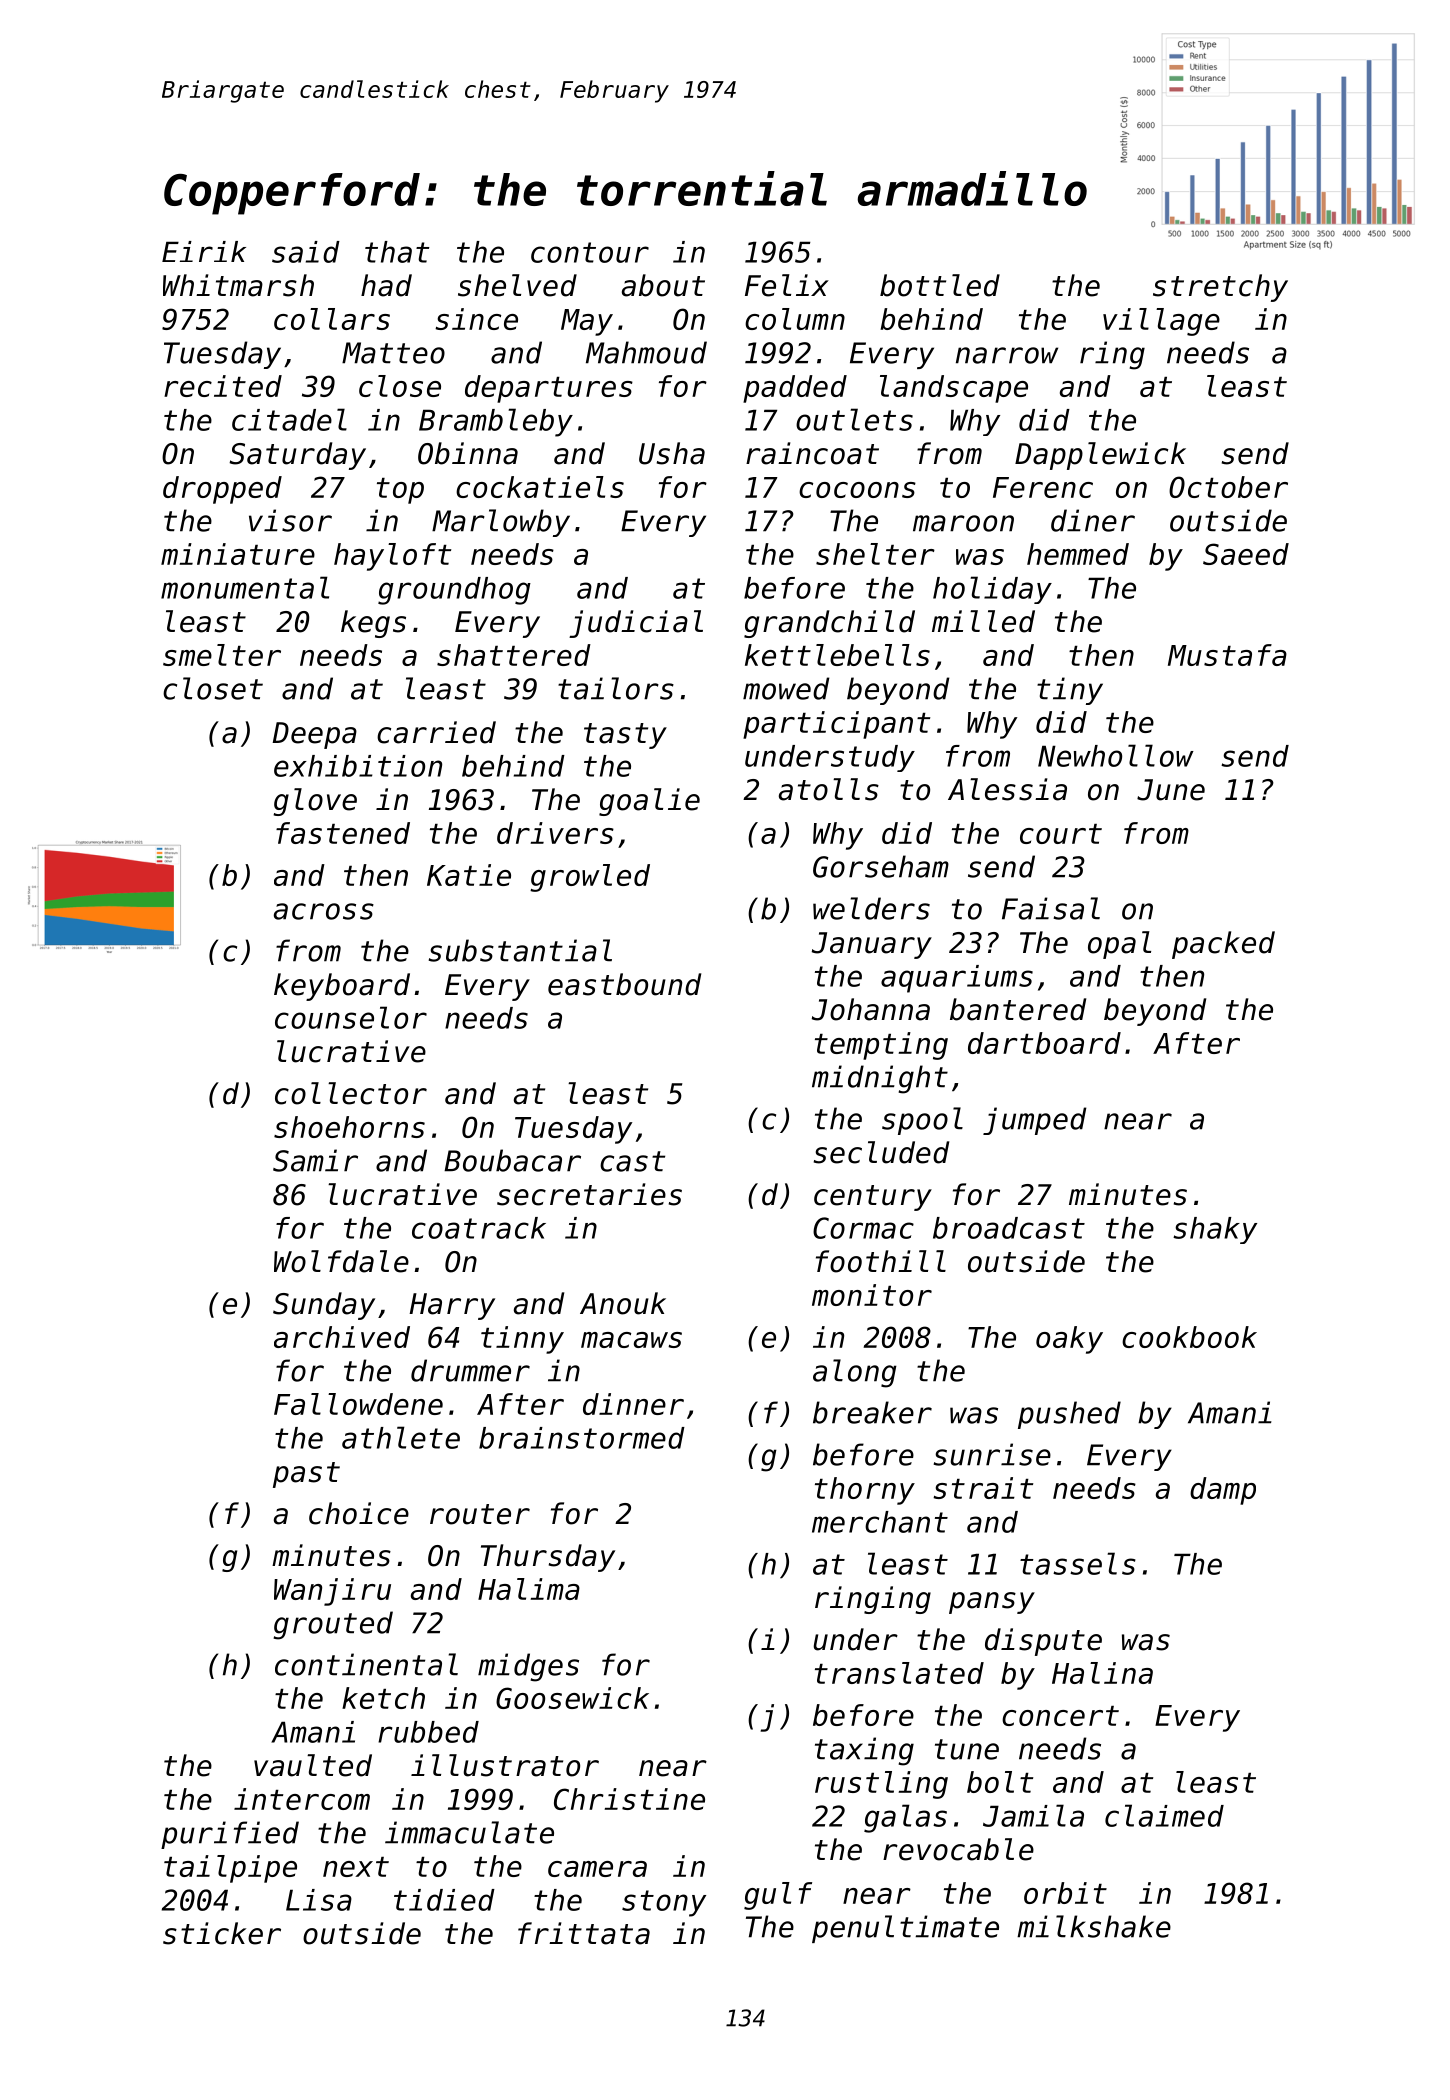 The image size is (1450, 2100). Describe the element at coordinates (872, 1412) in the page. I see `breaker` at that location.
